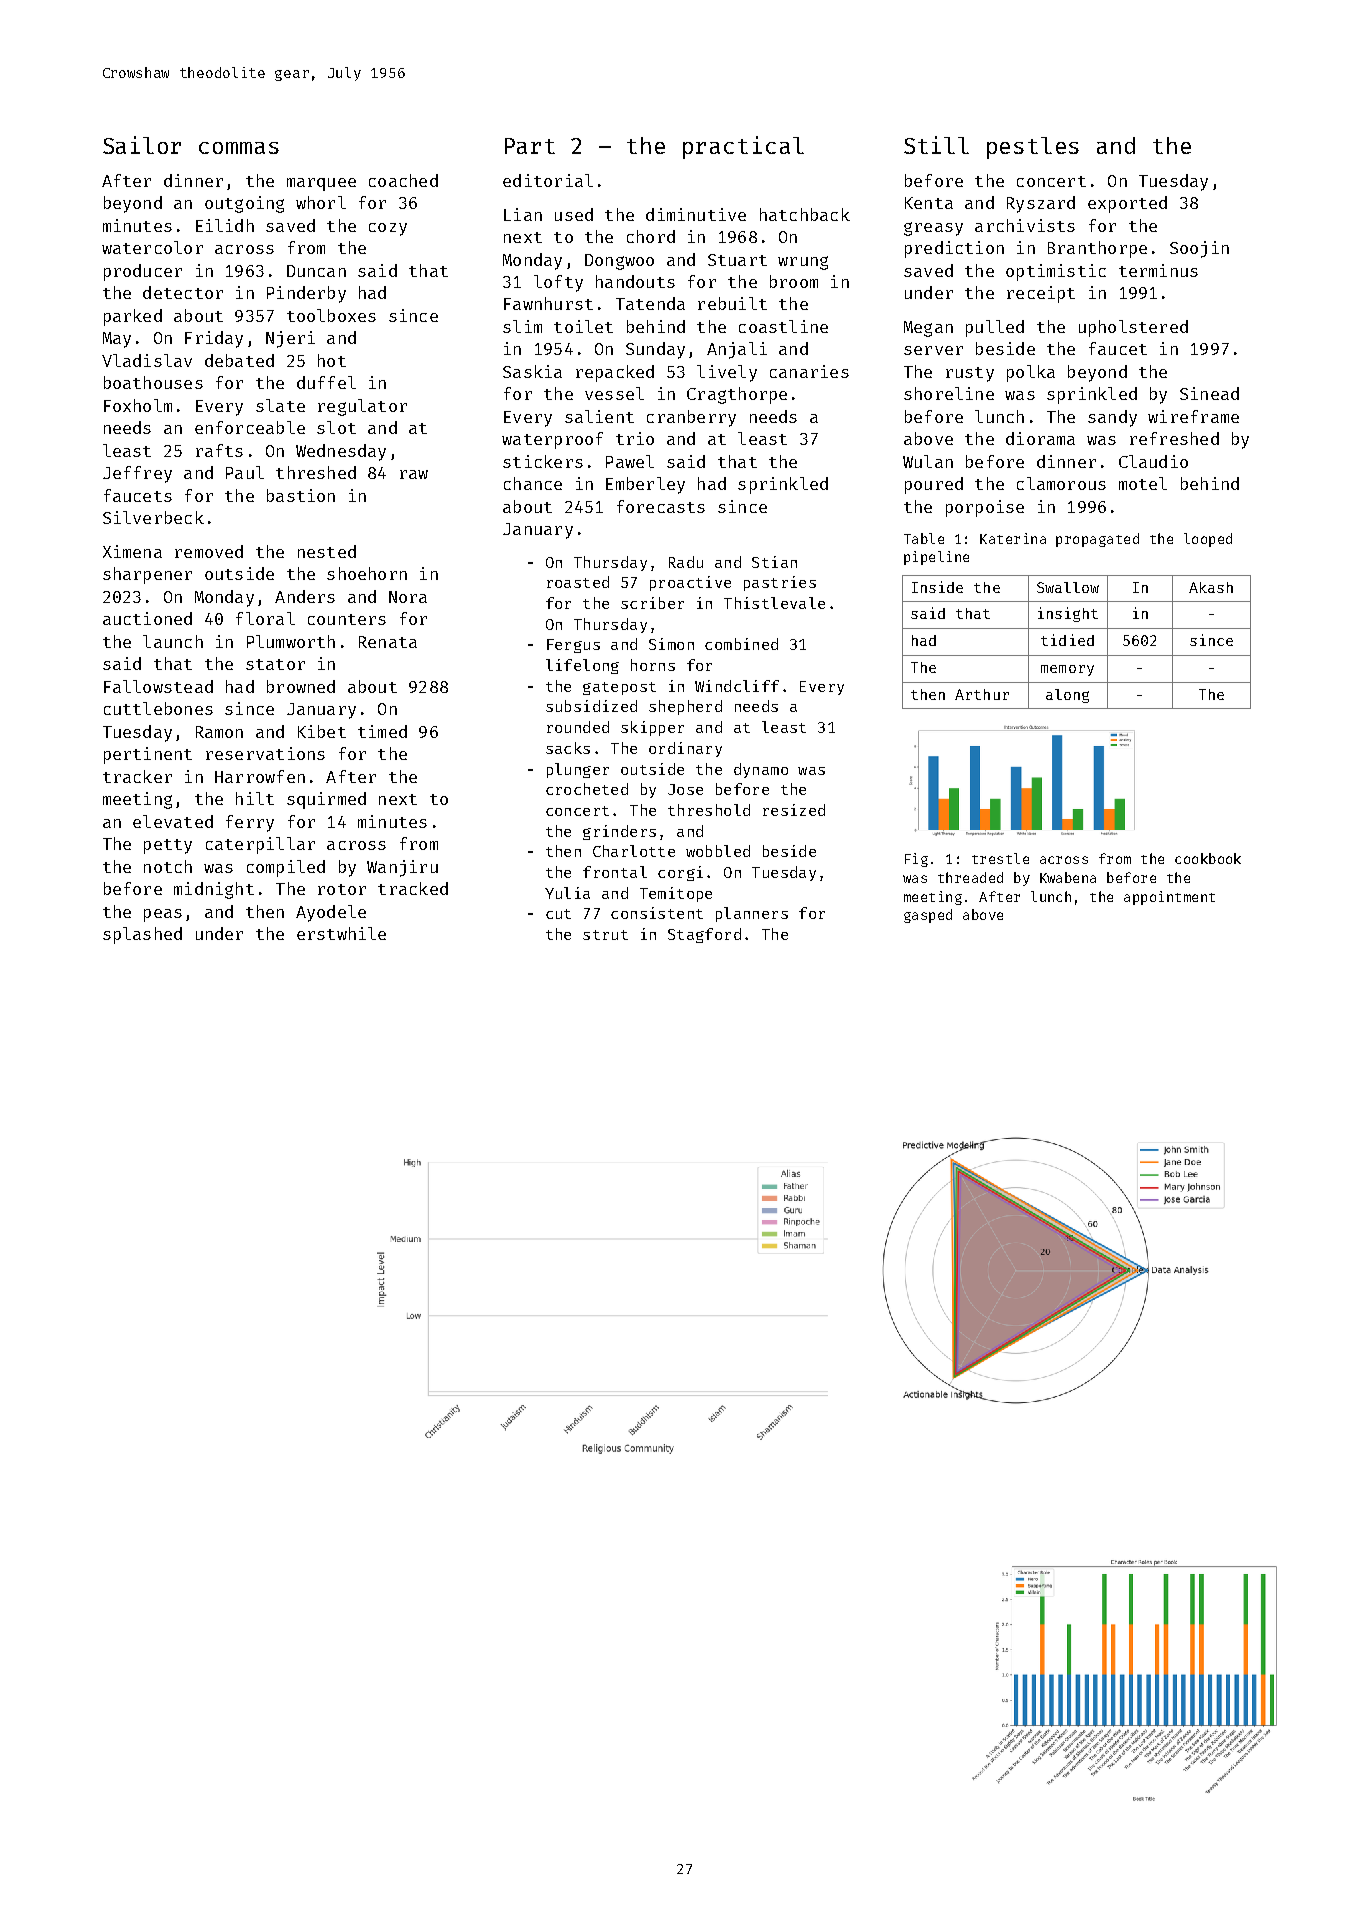  I want to click on poured, so click(934, 485).
